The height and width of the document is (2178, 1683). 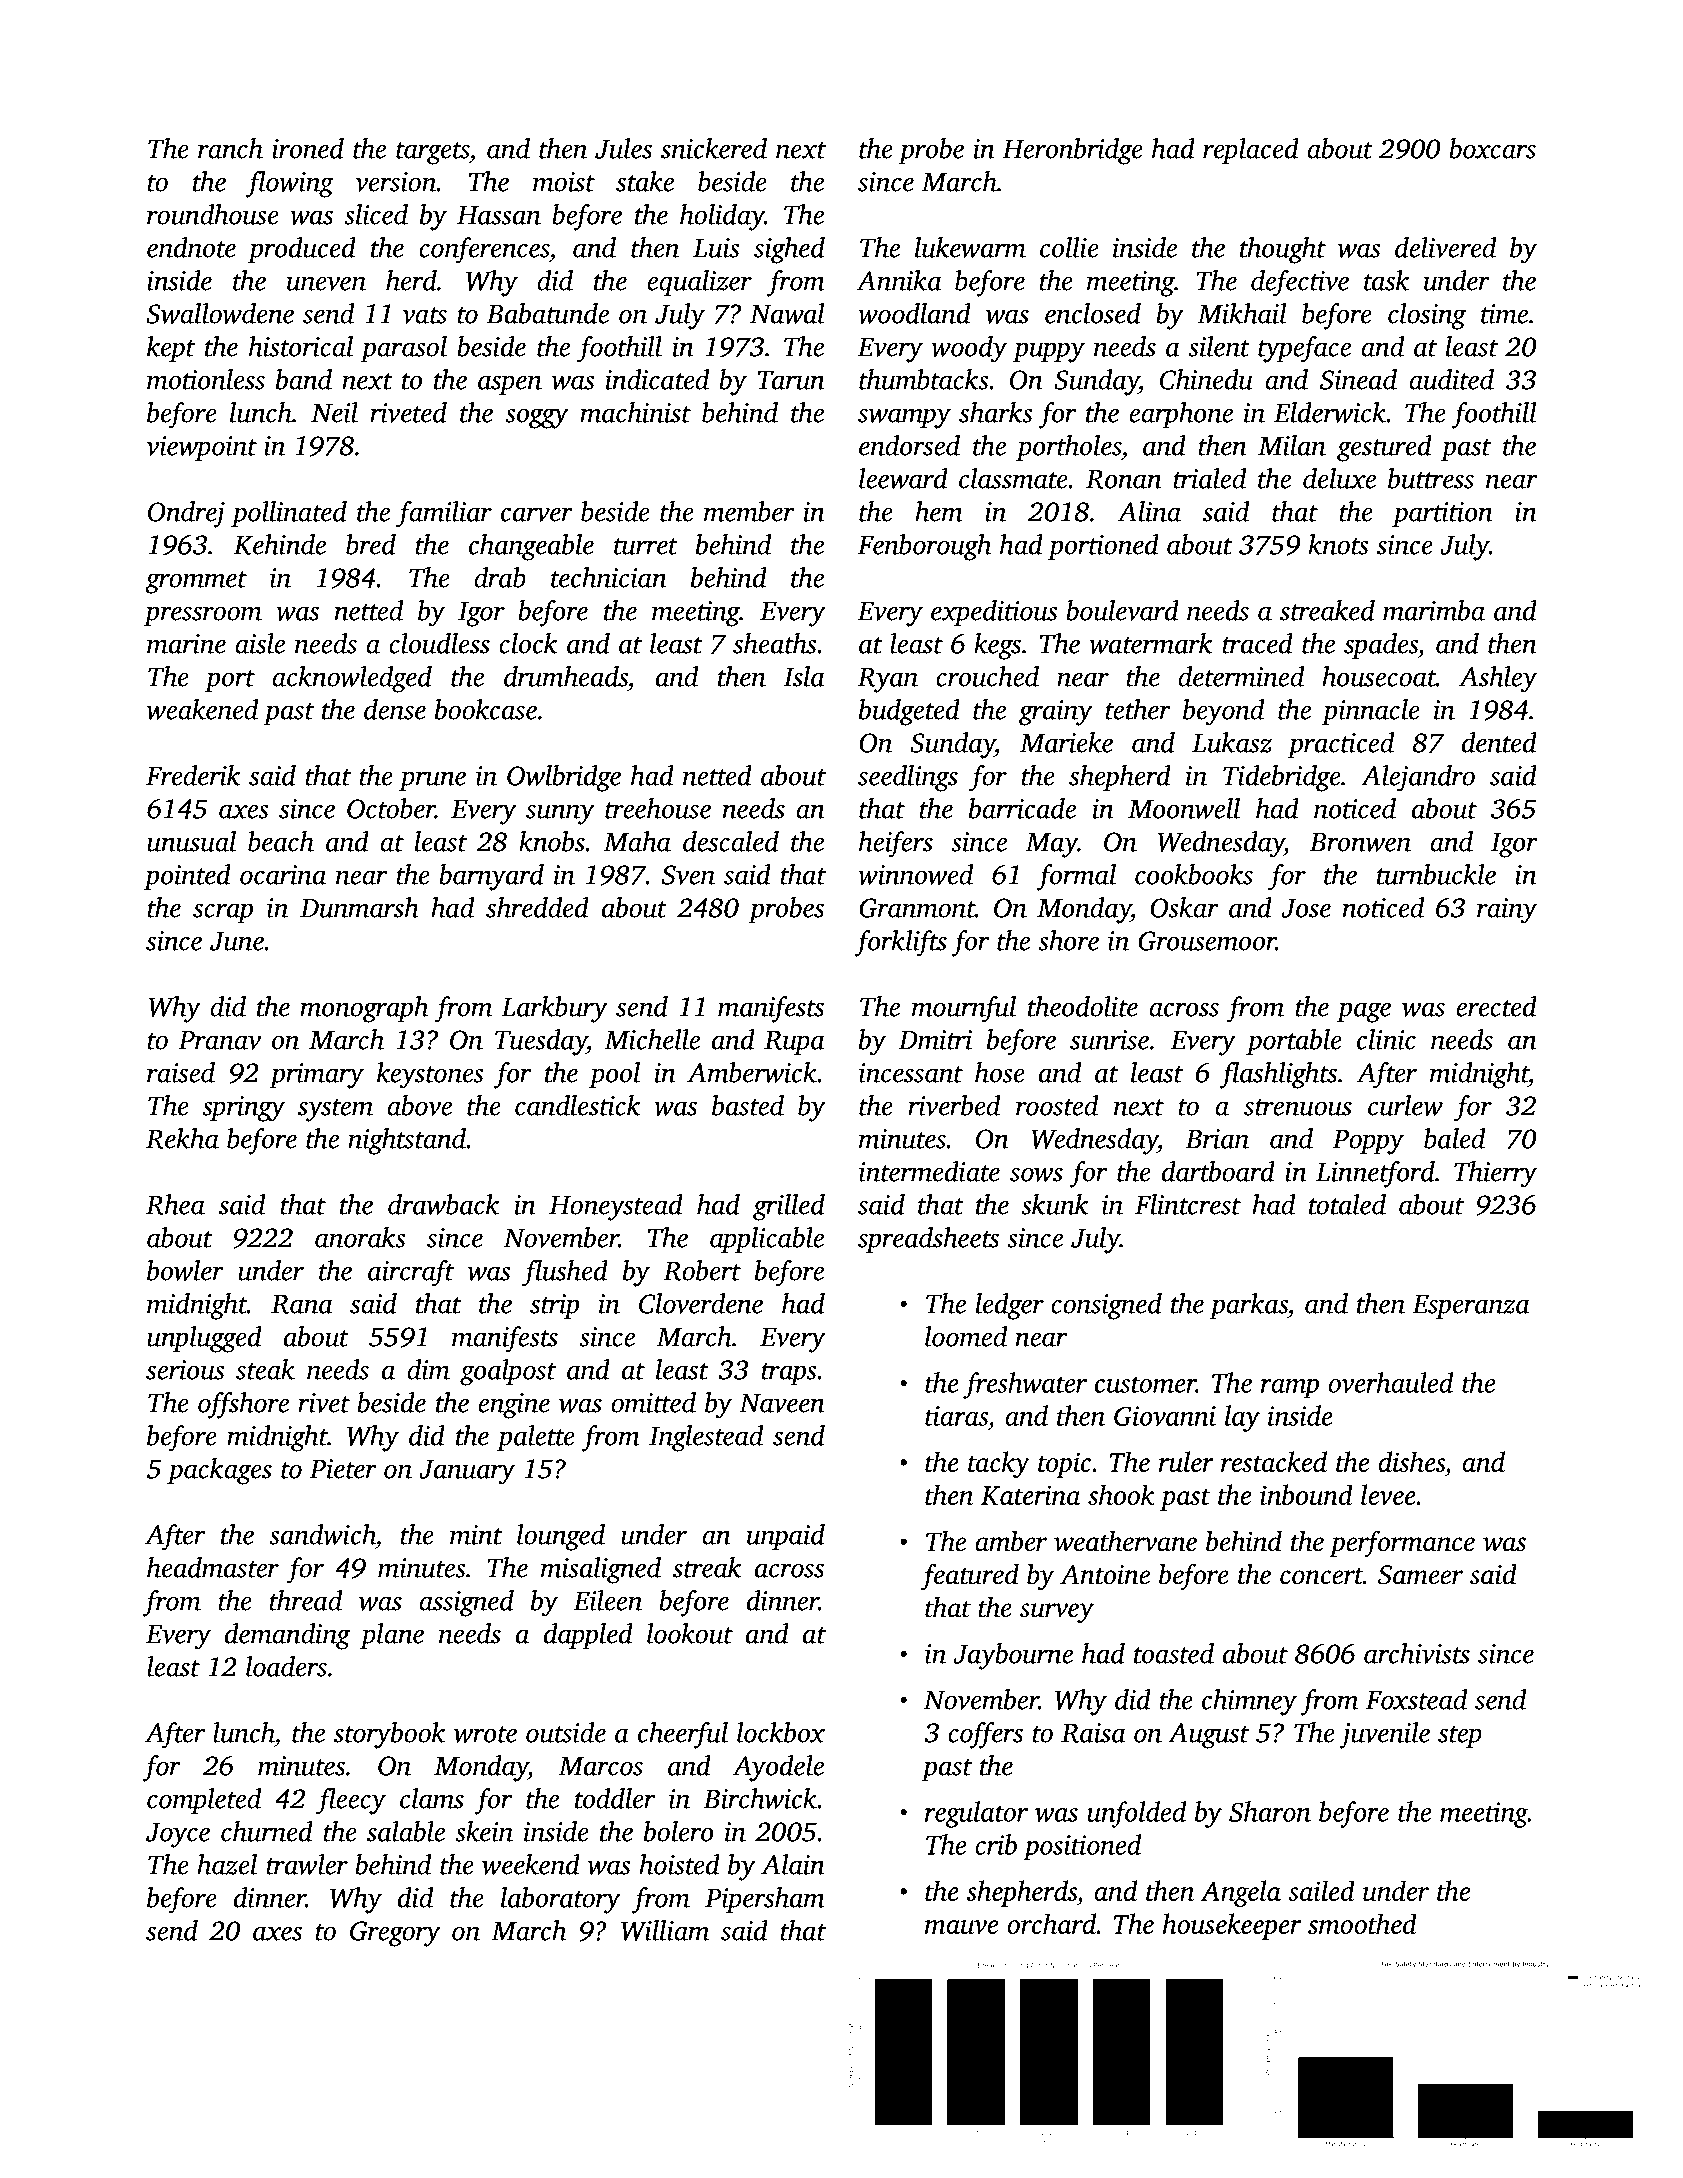 I want to click on woodland, so click(x=914, y=313).
